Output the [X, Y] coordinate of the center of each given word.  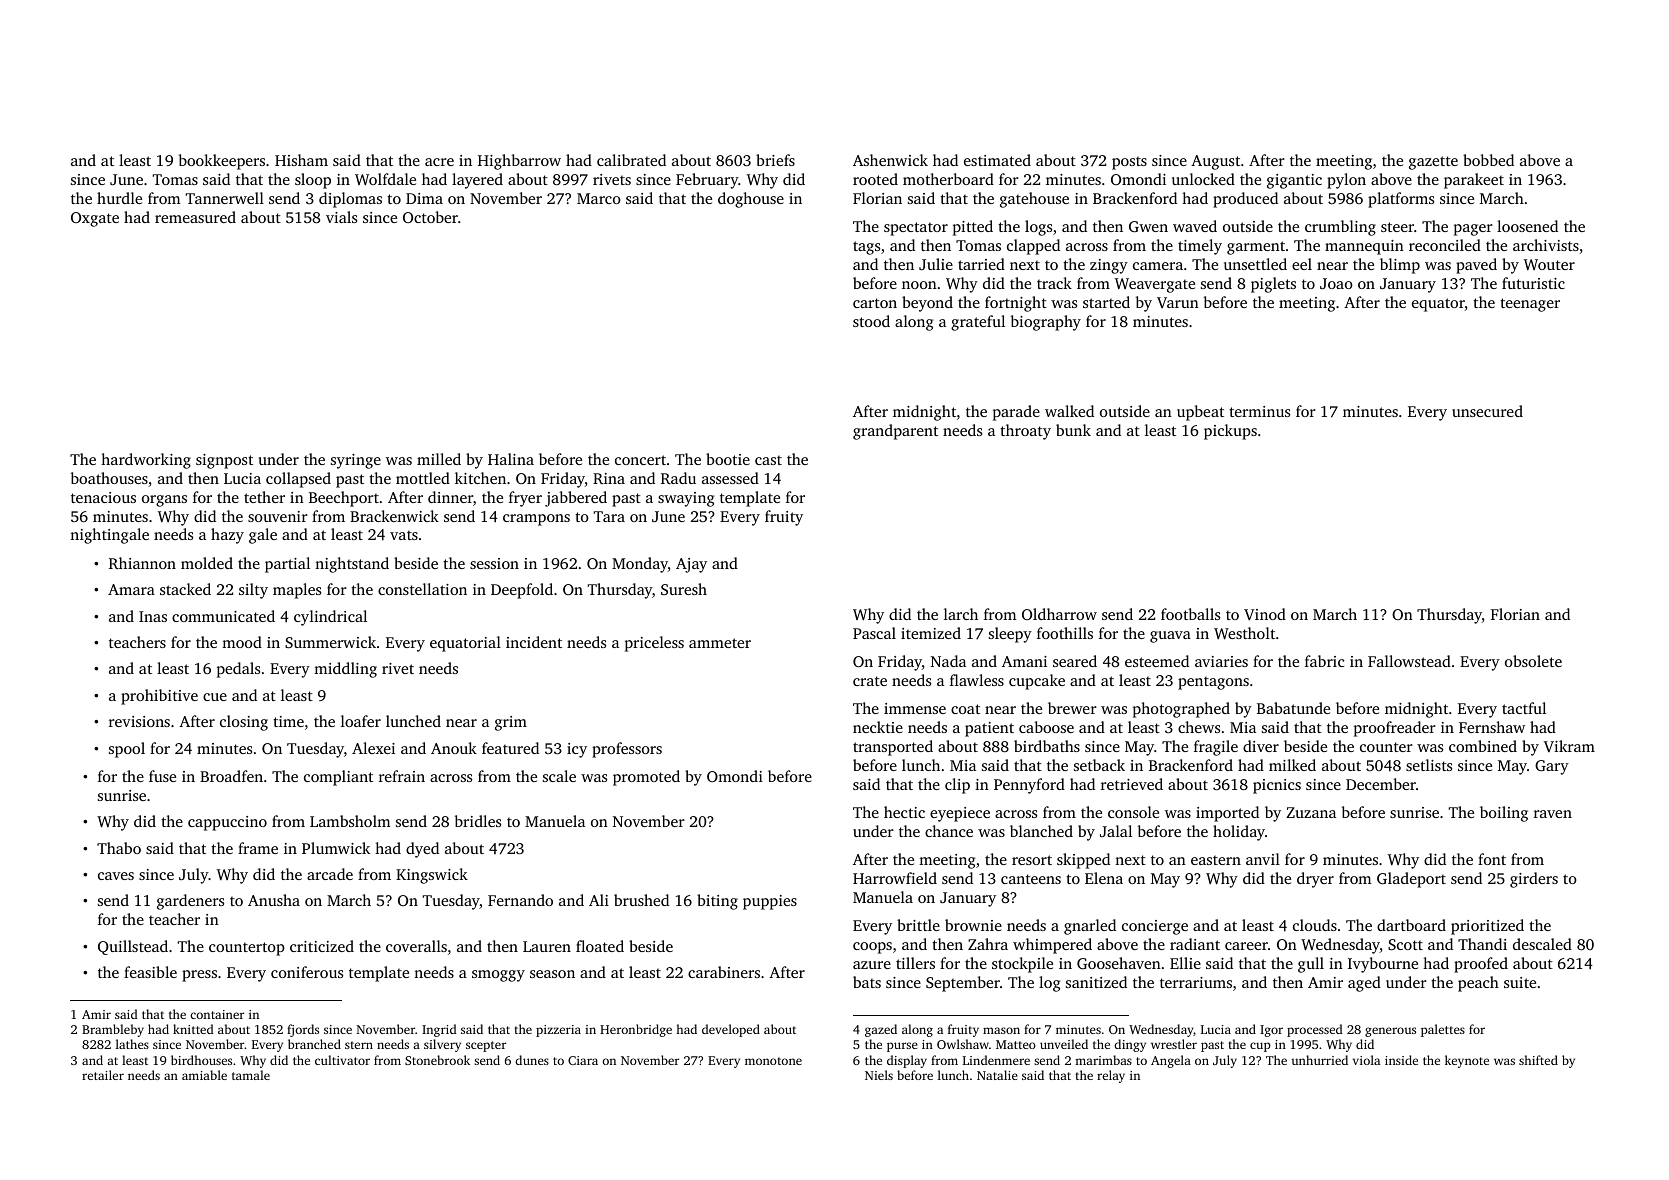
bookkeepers [222, 162]
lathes [132, 1044]
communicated [223, 616]
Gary [1552, 767]
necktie [878, 727]
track [1054, 283]
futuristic [1533, 283]
